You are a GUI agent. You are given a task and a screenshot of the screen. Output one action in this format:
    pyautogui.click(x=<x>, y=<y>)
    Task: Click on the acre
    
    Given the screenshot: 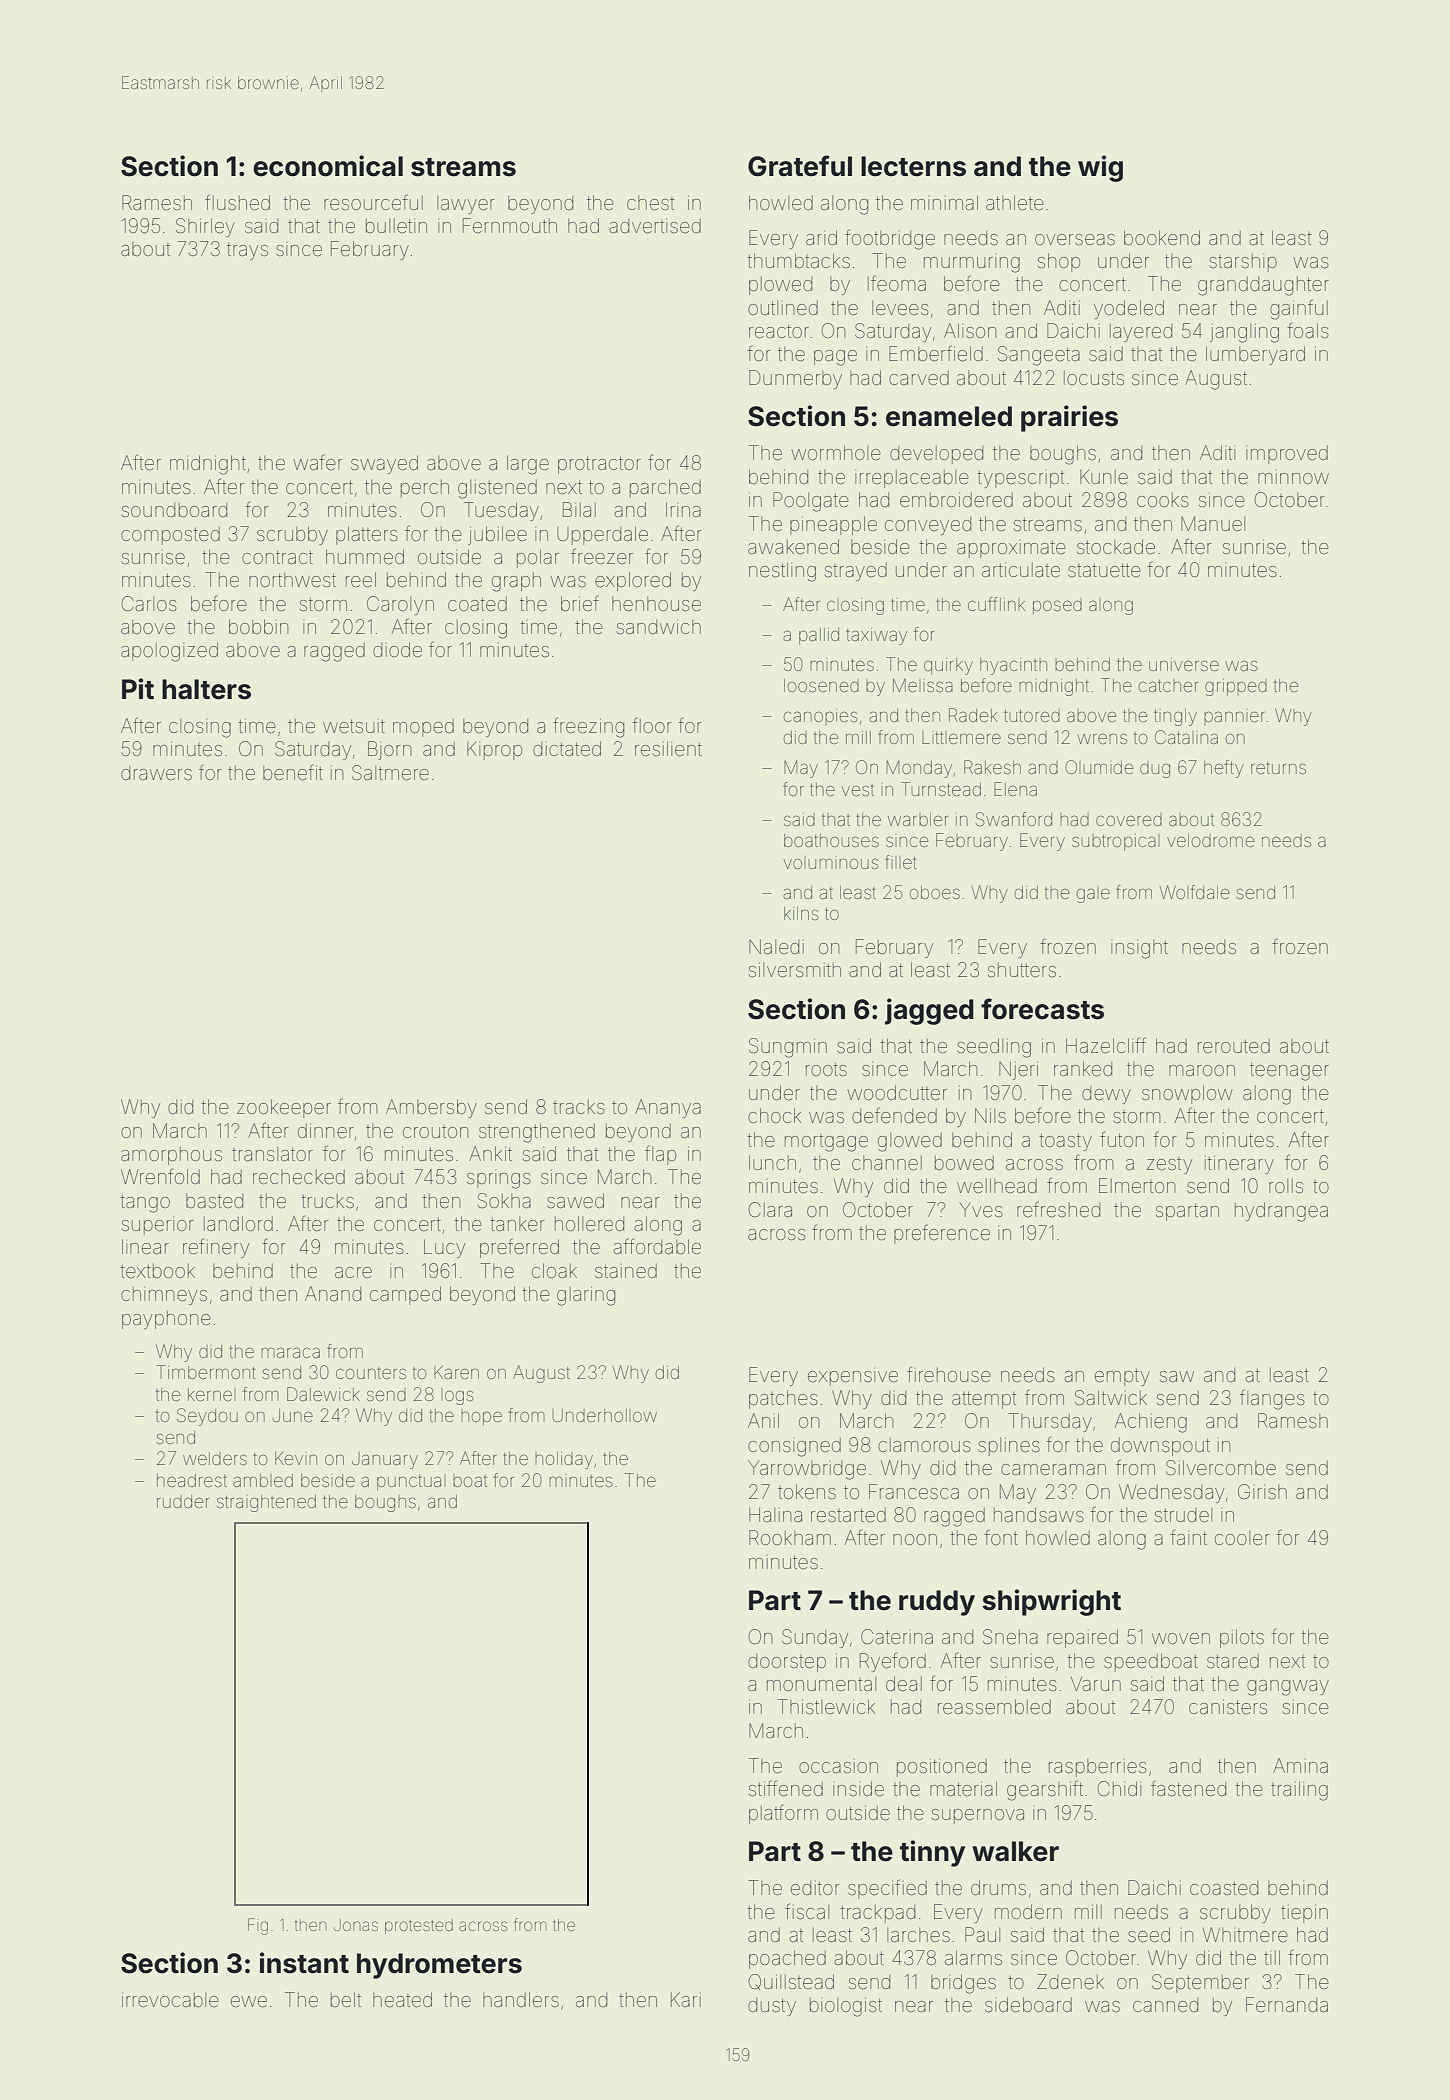 What is the action you would take?
    pyautogui.click(x=353, y=1272)
